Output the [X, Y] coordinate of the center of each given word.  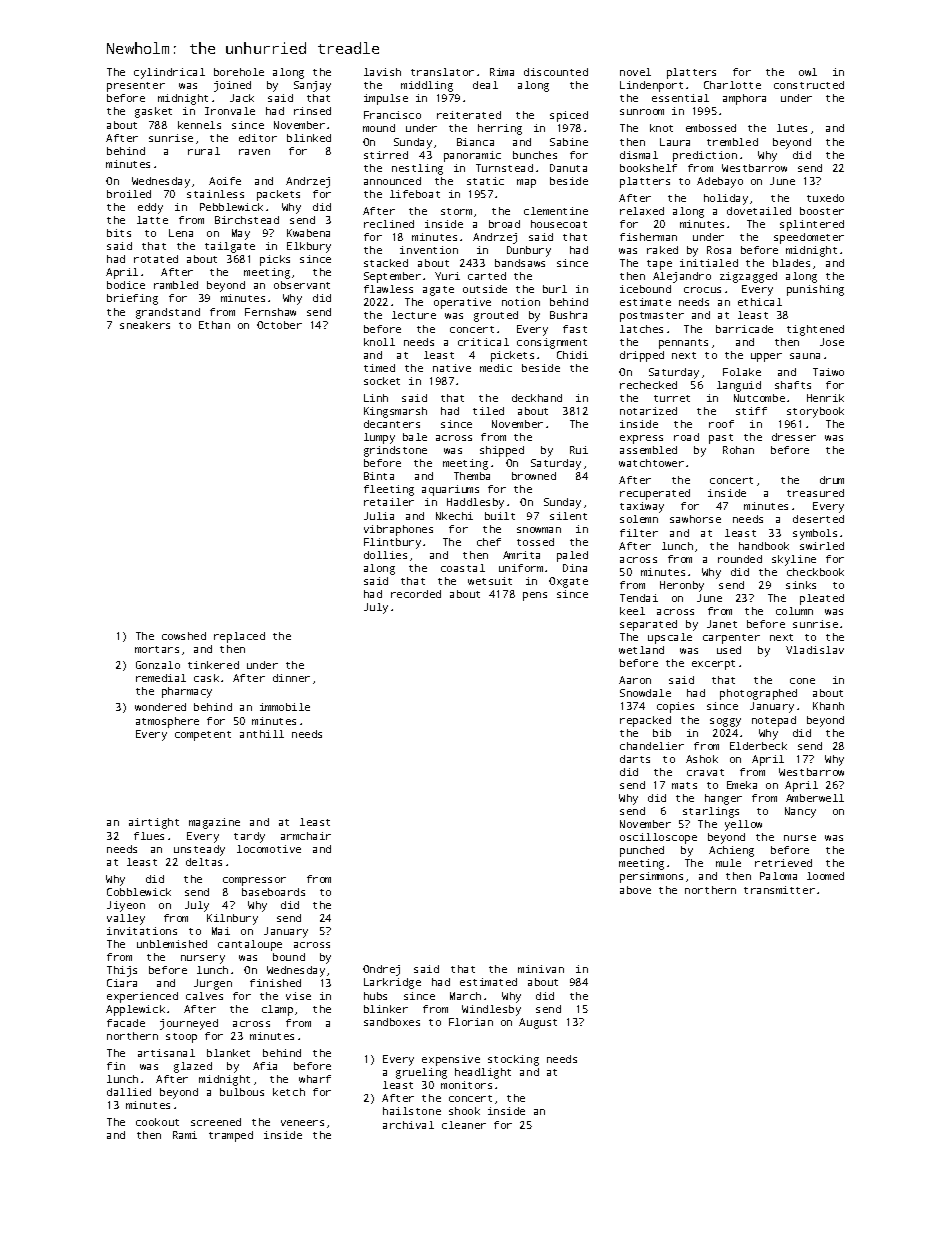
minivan [541, 969]
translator [442, 72]
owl [808, 72]
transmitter [779, 890]
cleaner [464, 1125]
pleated [822, 599]
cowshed [184, 636]
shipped [502, 451]
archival [408, 1125]
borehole [239, 72]
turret [672, 398]
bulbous [242, 1092]
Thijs [122, 971]
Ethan [214, 325]
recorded [416, 594]
